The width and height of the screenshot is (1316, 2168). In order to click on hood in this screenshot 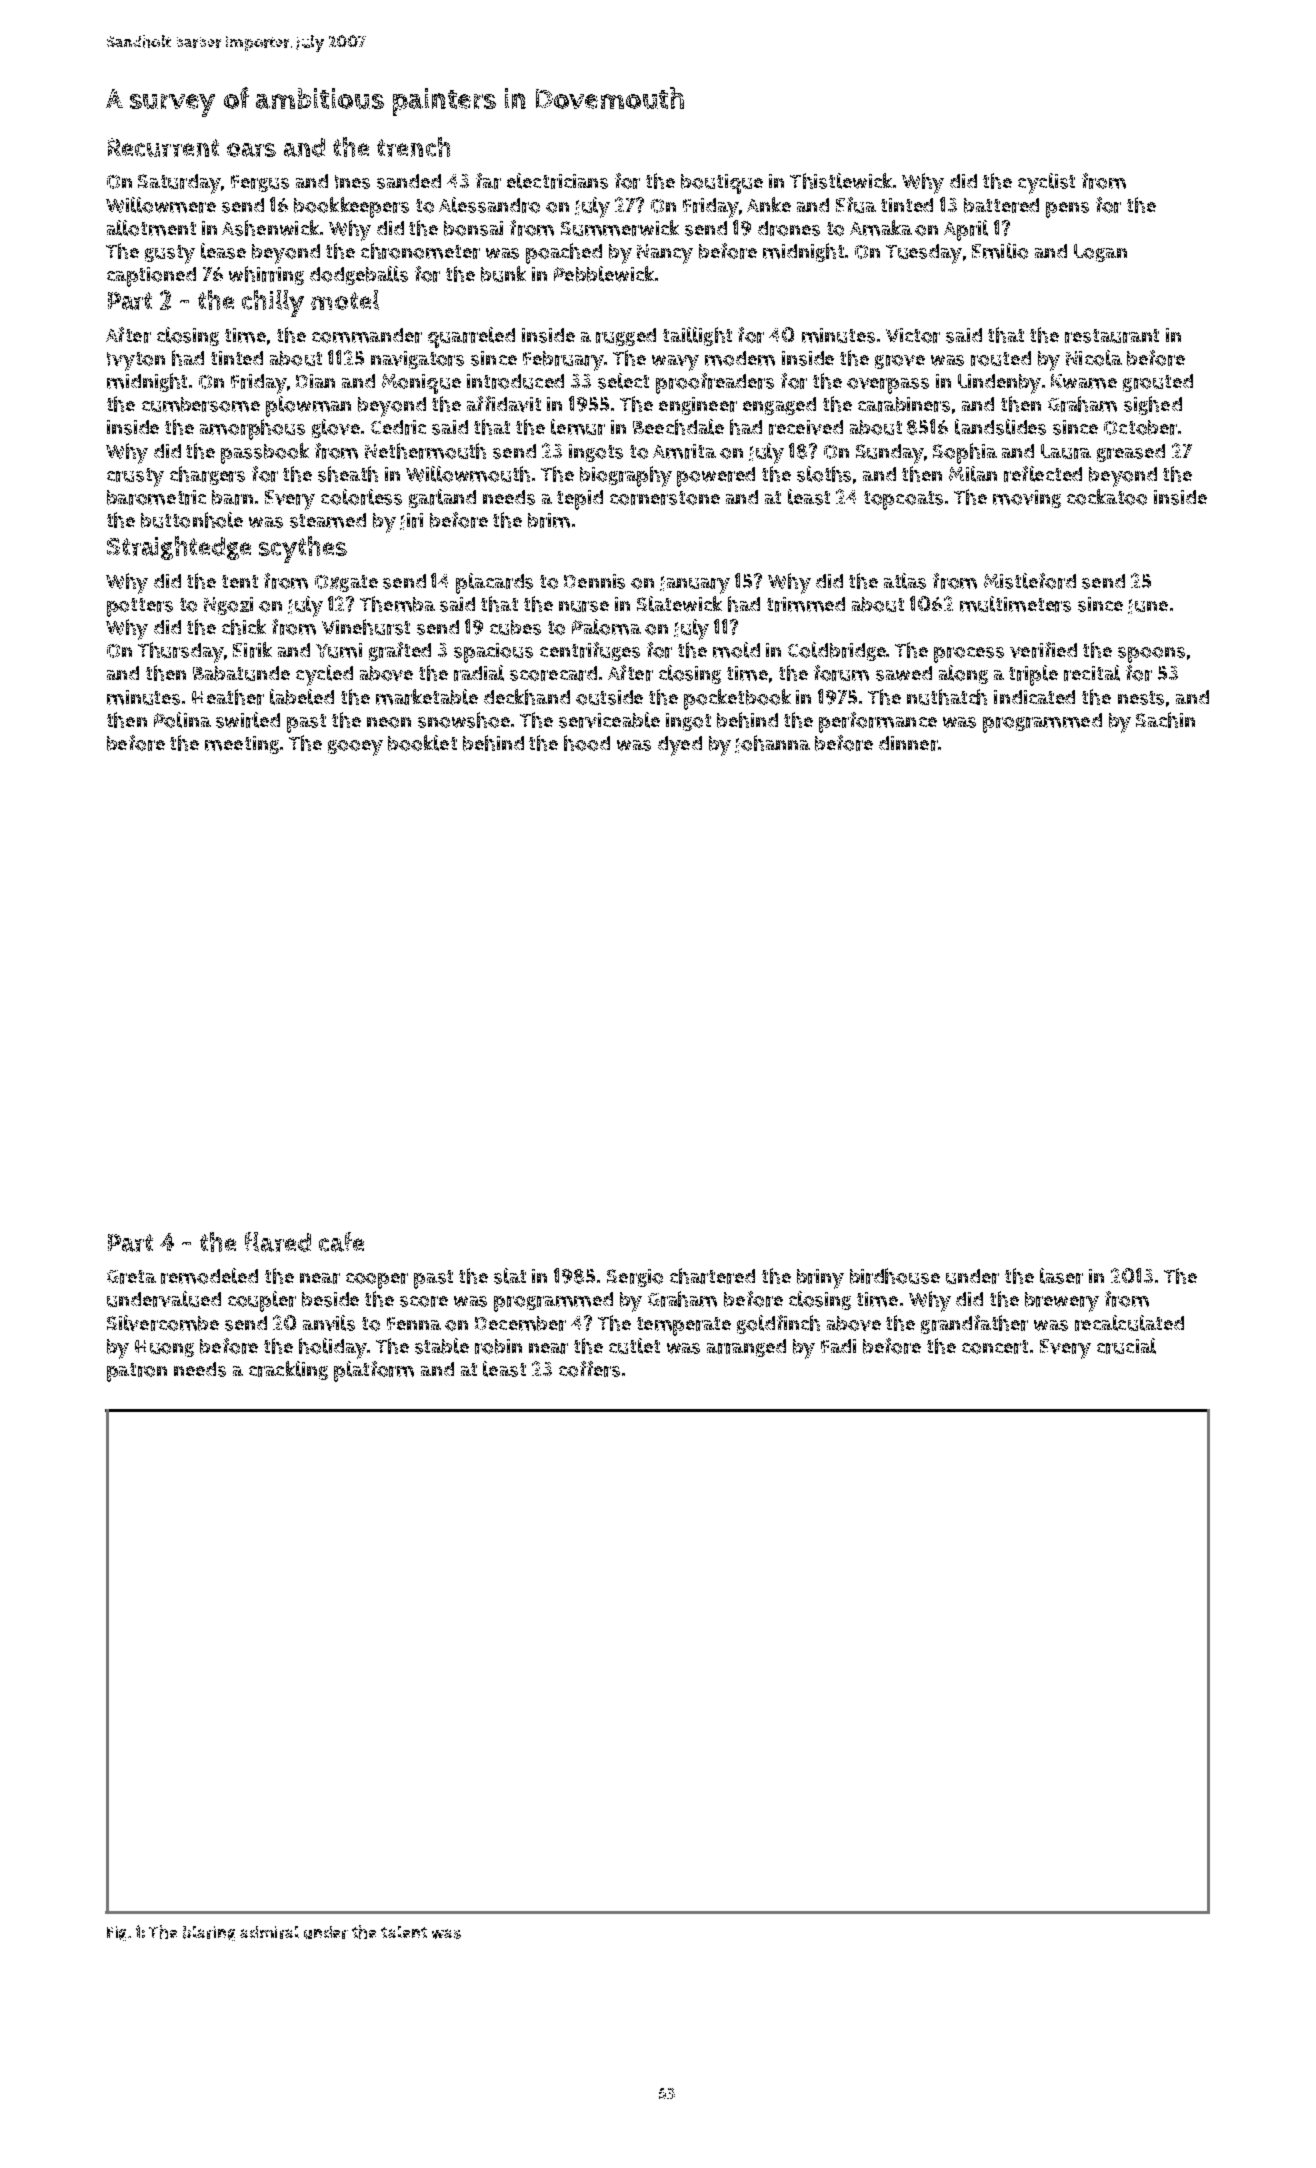, I will do `click(587, 743)`.
